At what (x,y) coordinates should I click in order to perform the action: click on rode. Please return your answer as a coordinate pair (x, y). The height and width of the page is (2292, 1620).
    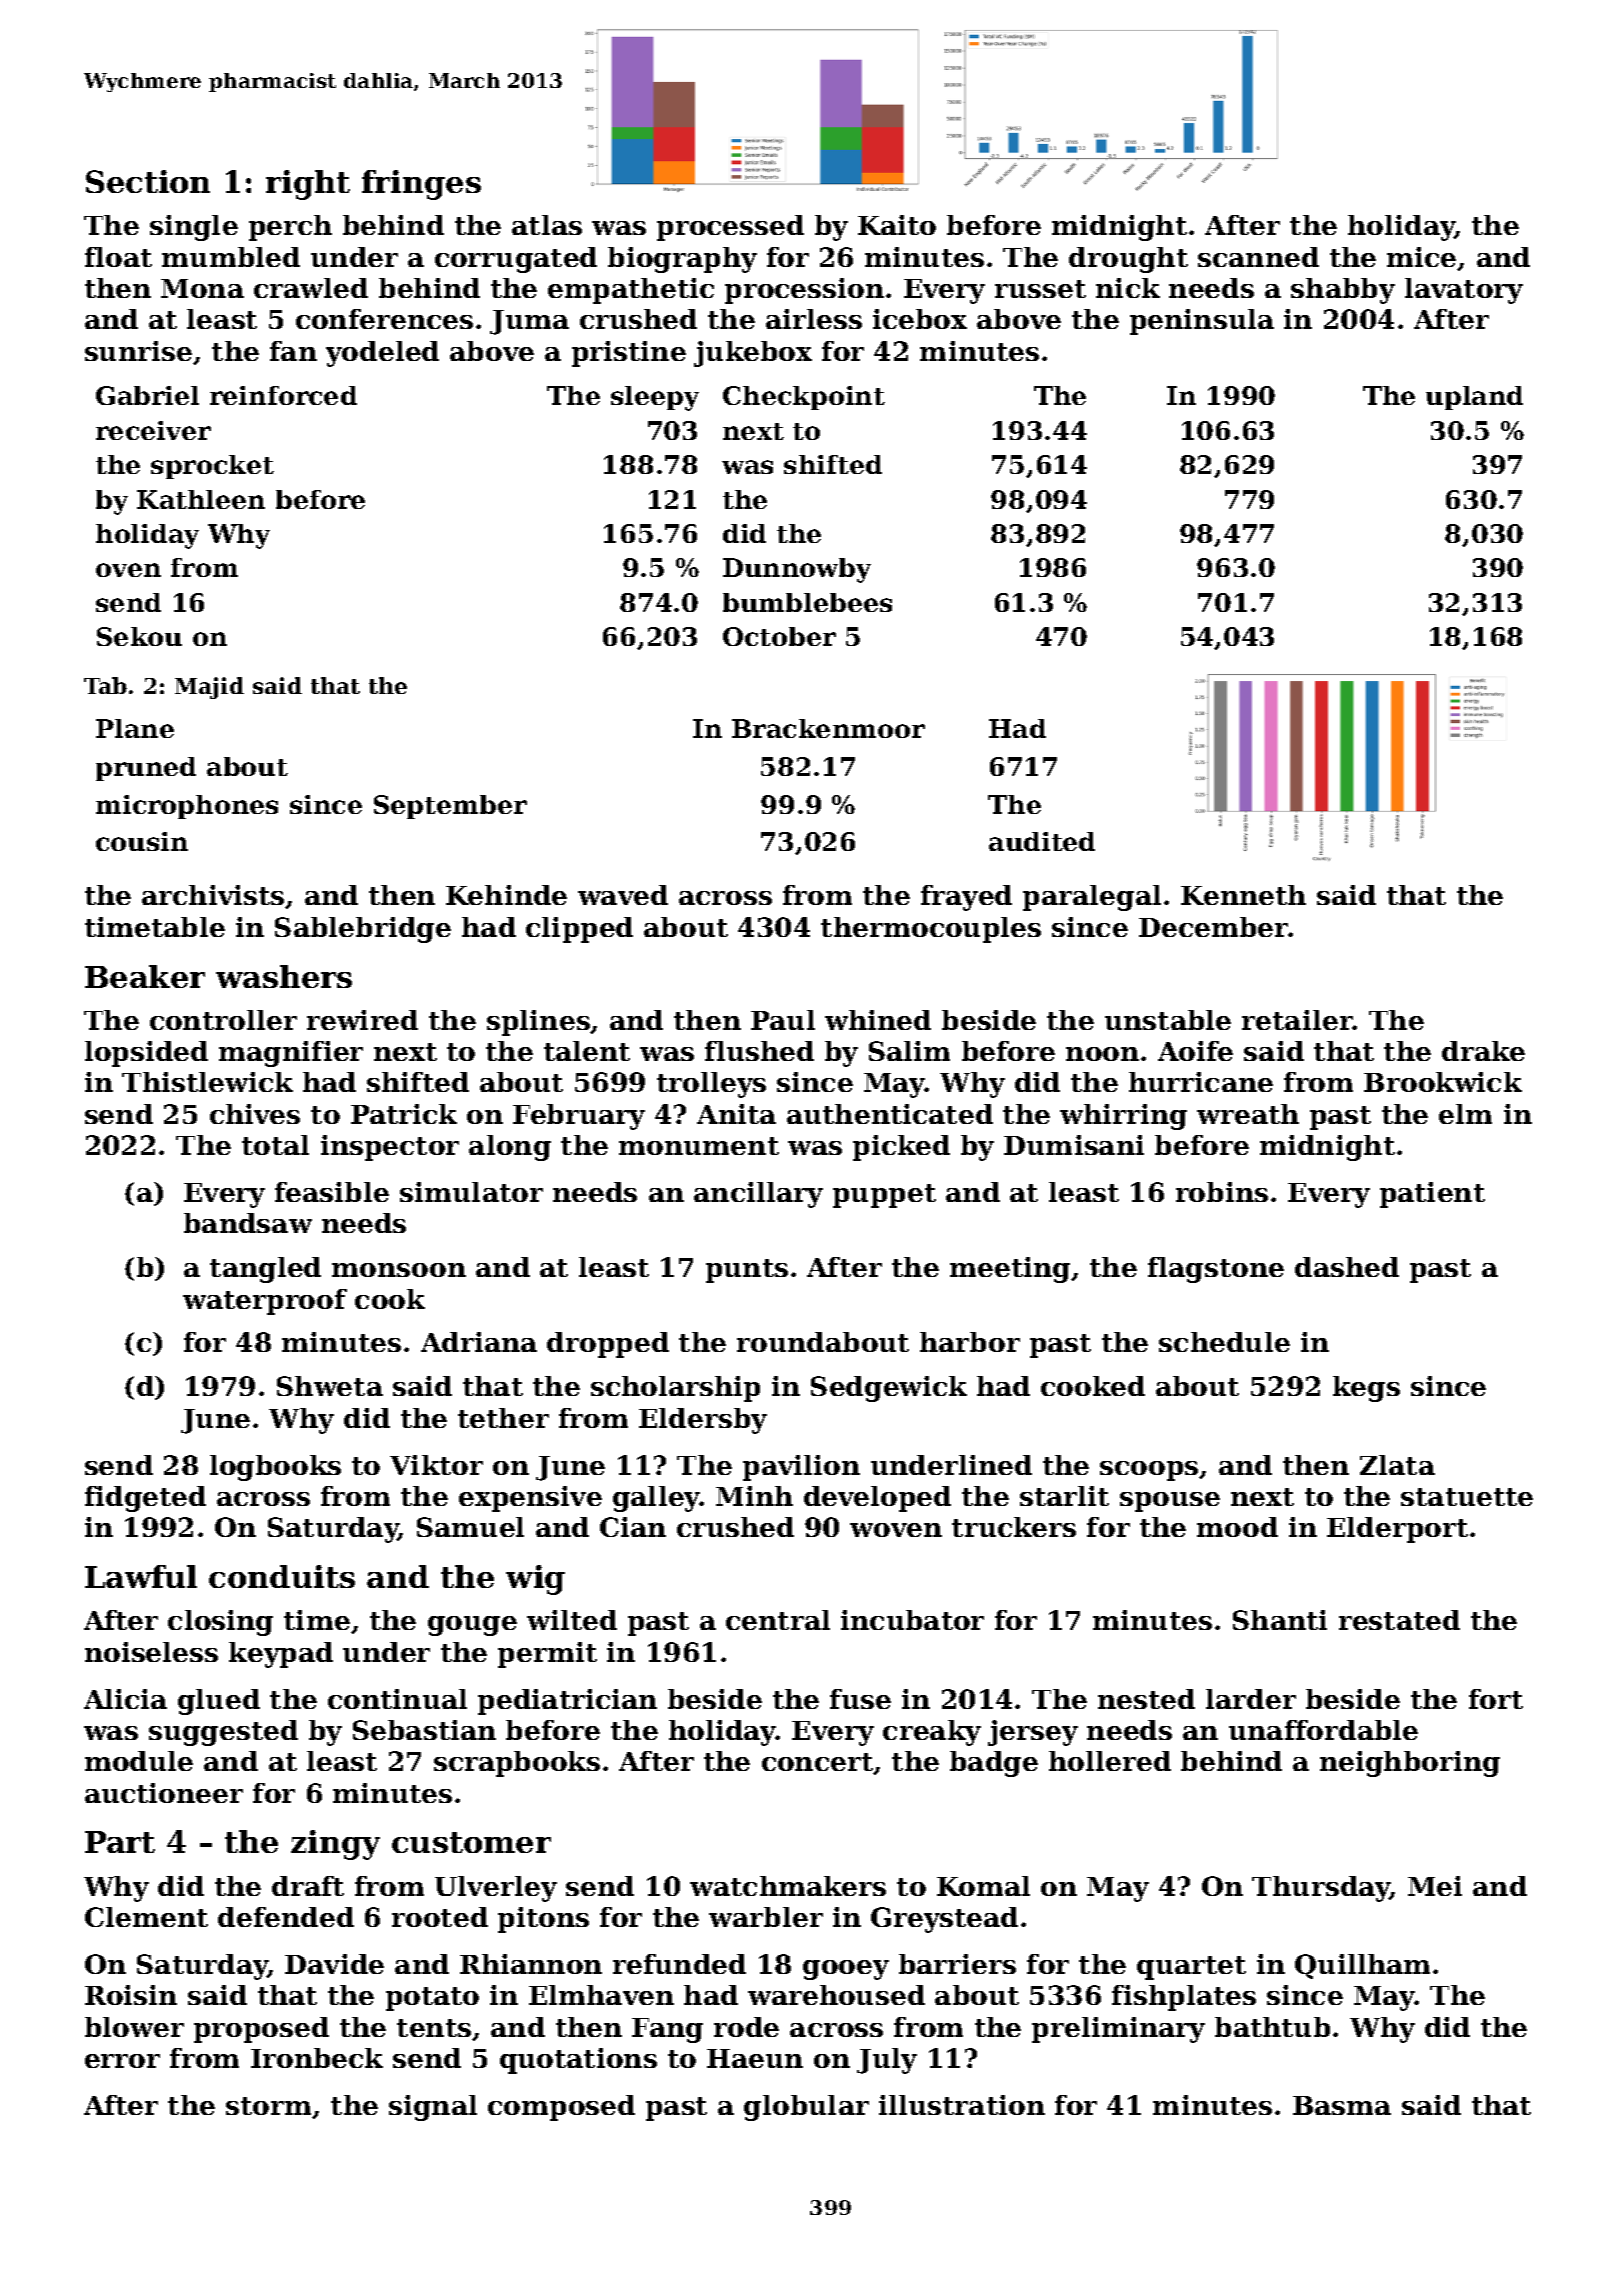
    Looking at the image, I should click on (746, 2027).
